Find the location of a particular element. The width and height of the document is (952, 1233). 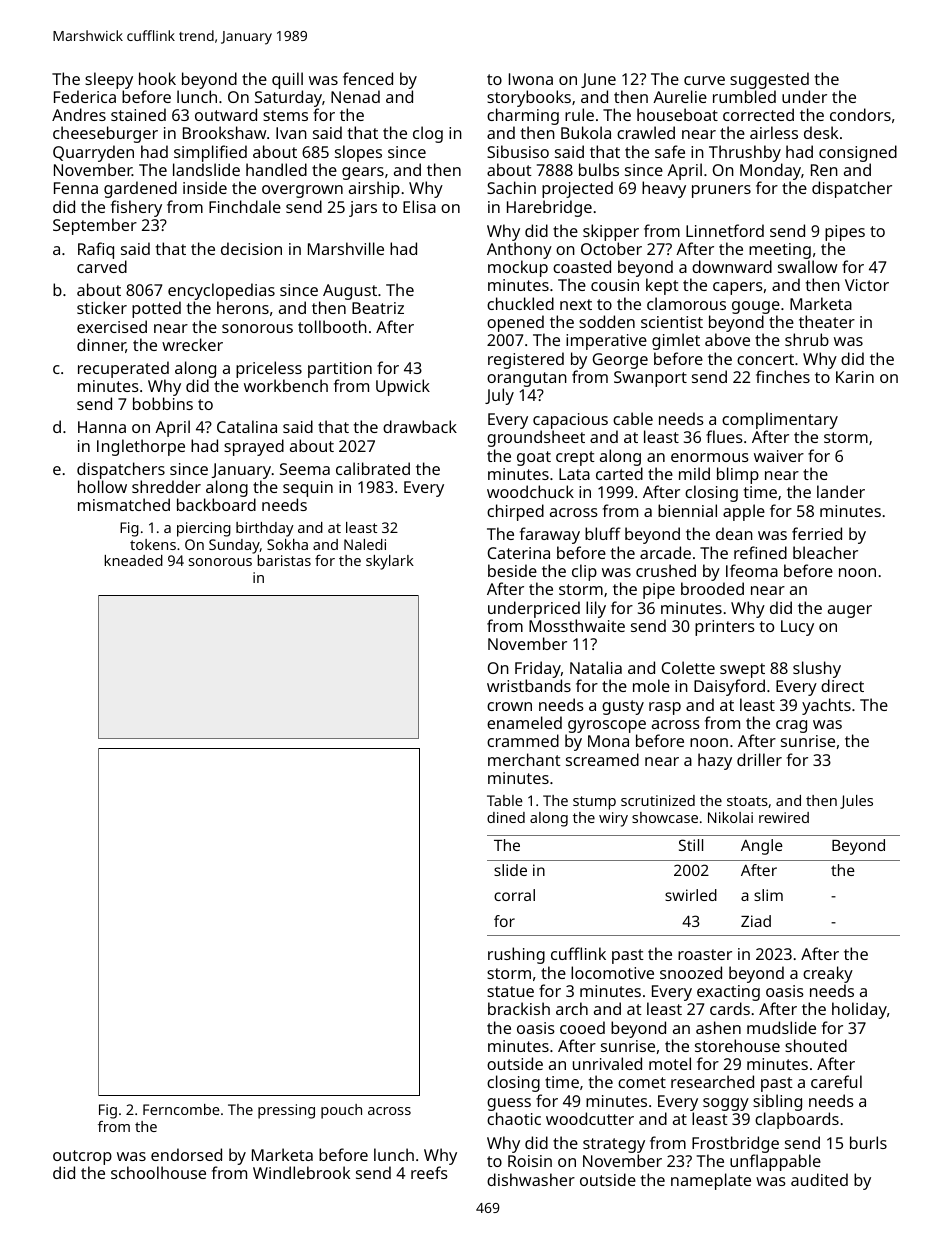

creaky is located at coordinates (828, 974).
